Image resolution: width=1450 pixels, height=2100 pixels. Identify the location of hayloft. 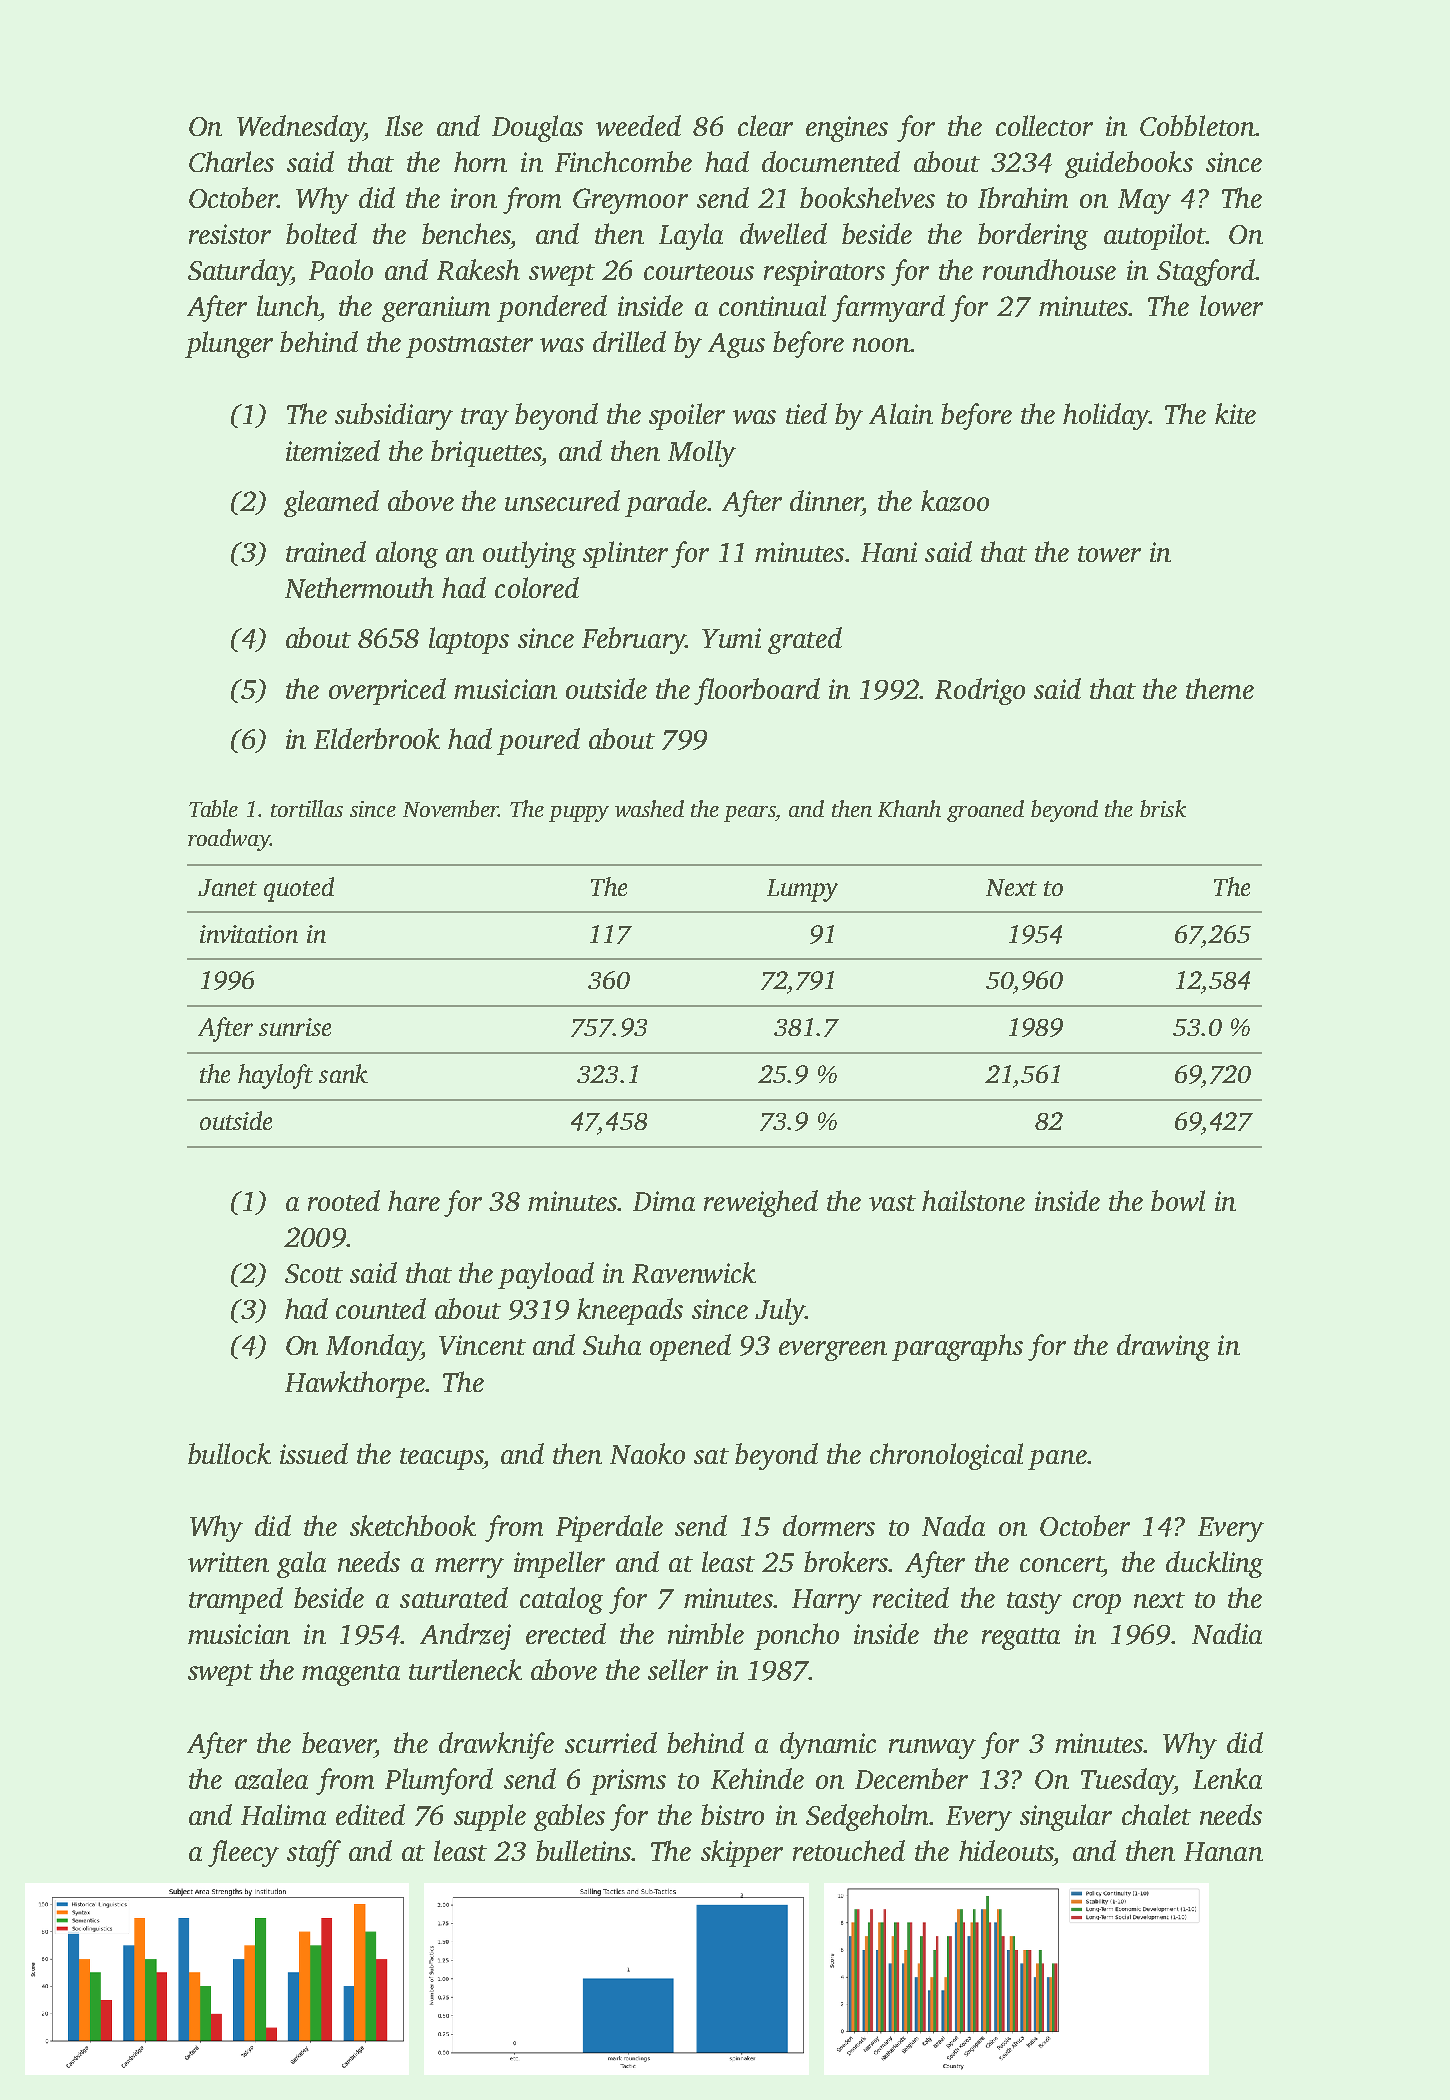
(275, 1076).
